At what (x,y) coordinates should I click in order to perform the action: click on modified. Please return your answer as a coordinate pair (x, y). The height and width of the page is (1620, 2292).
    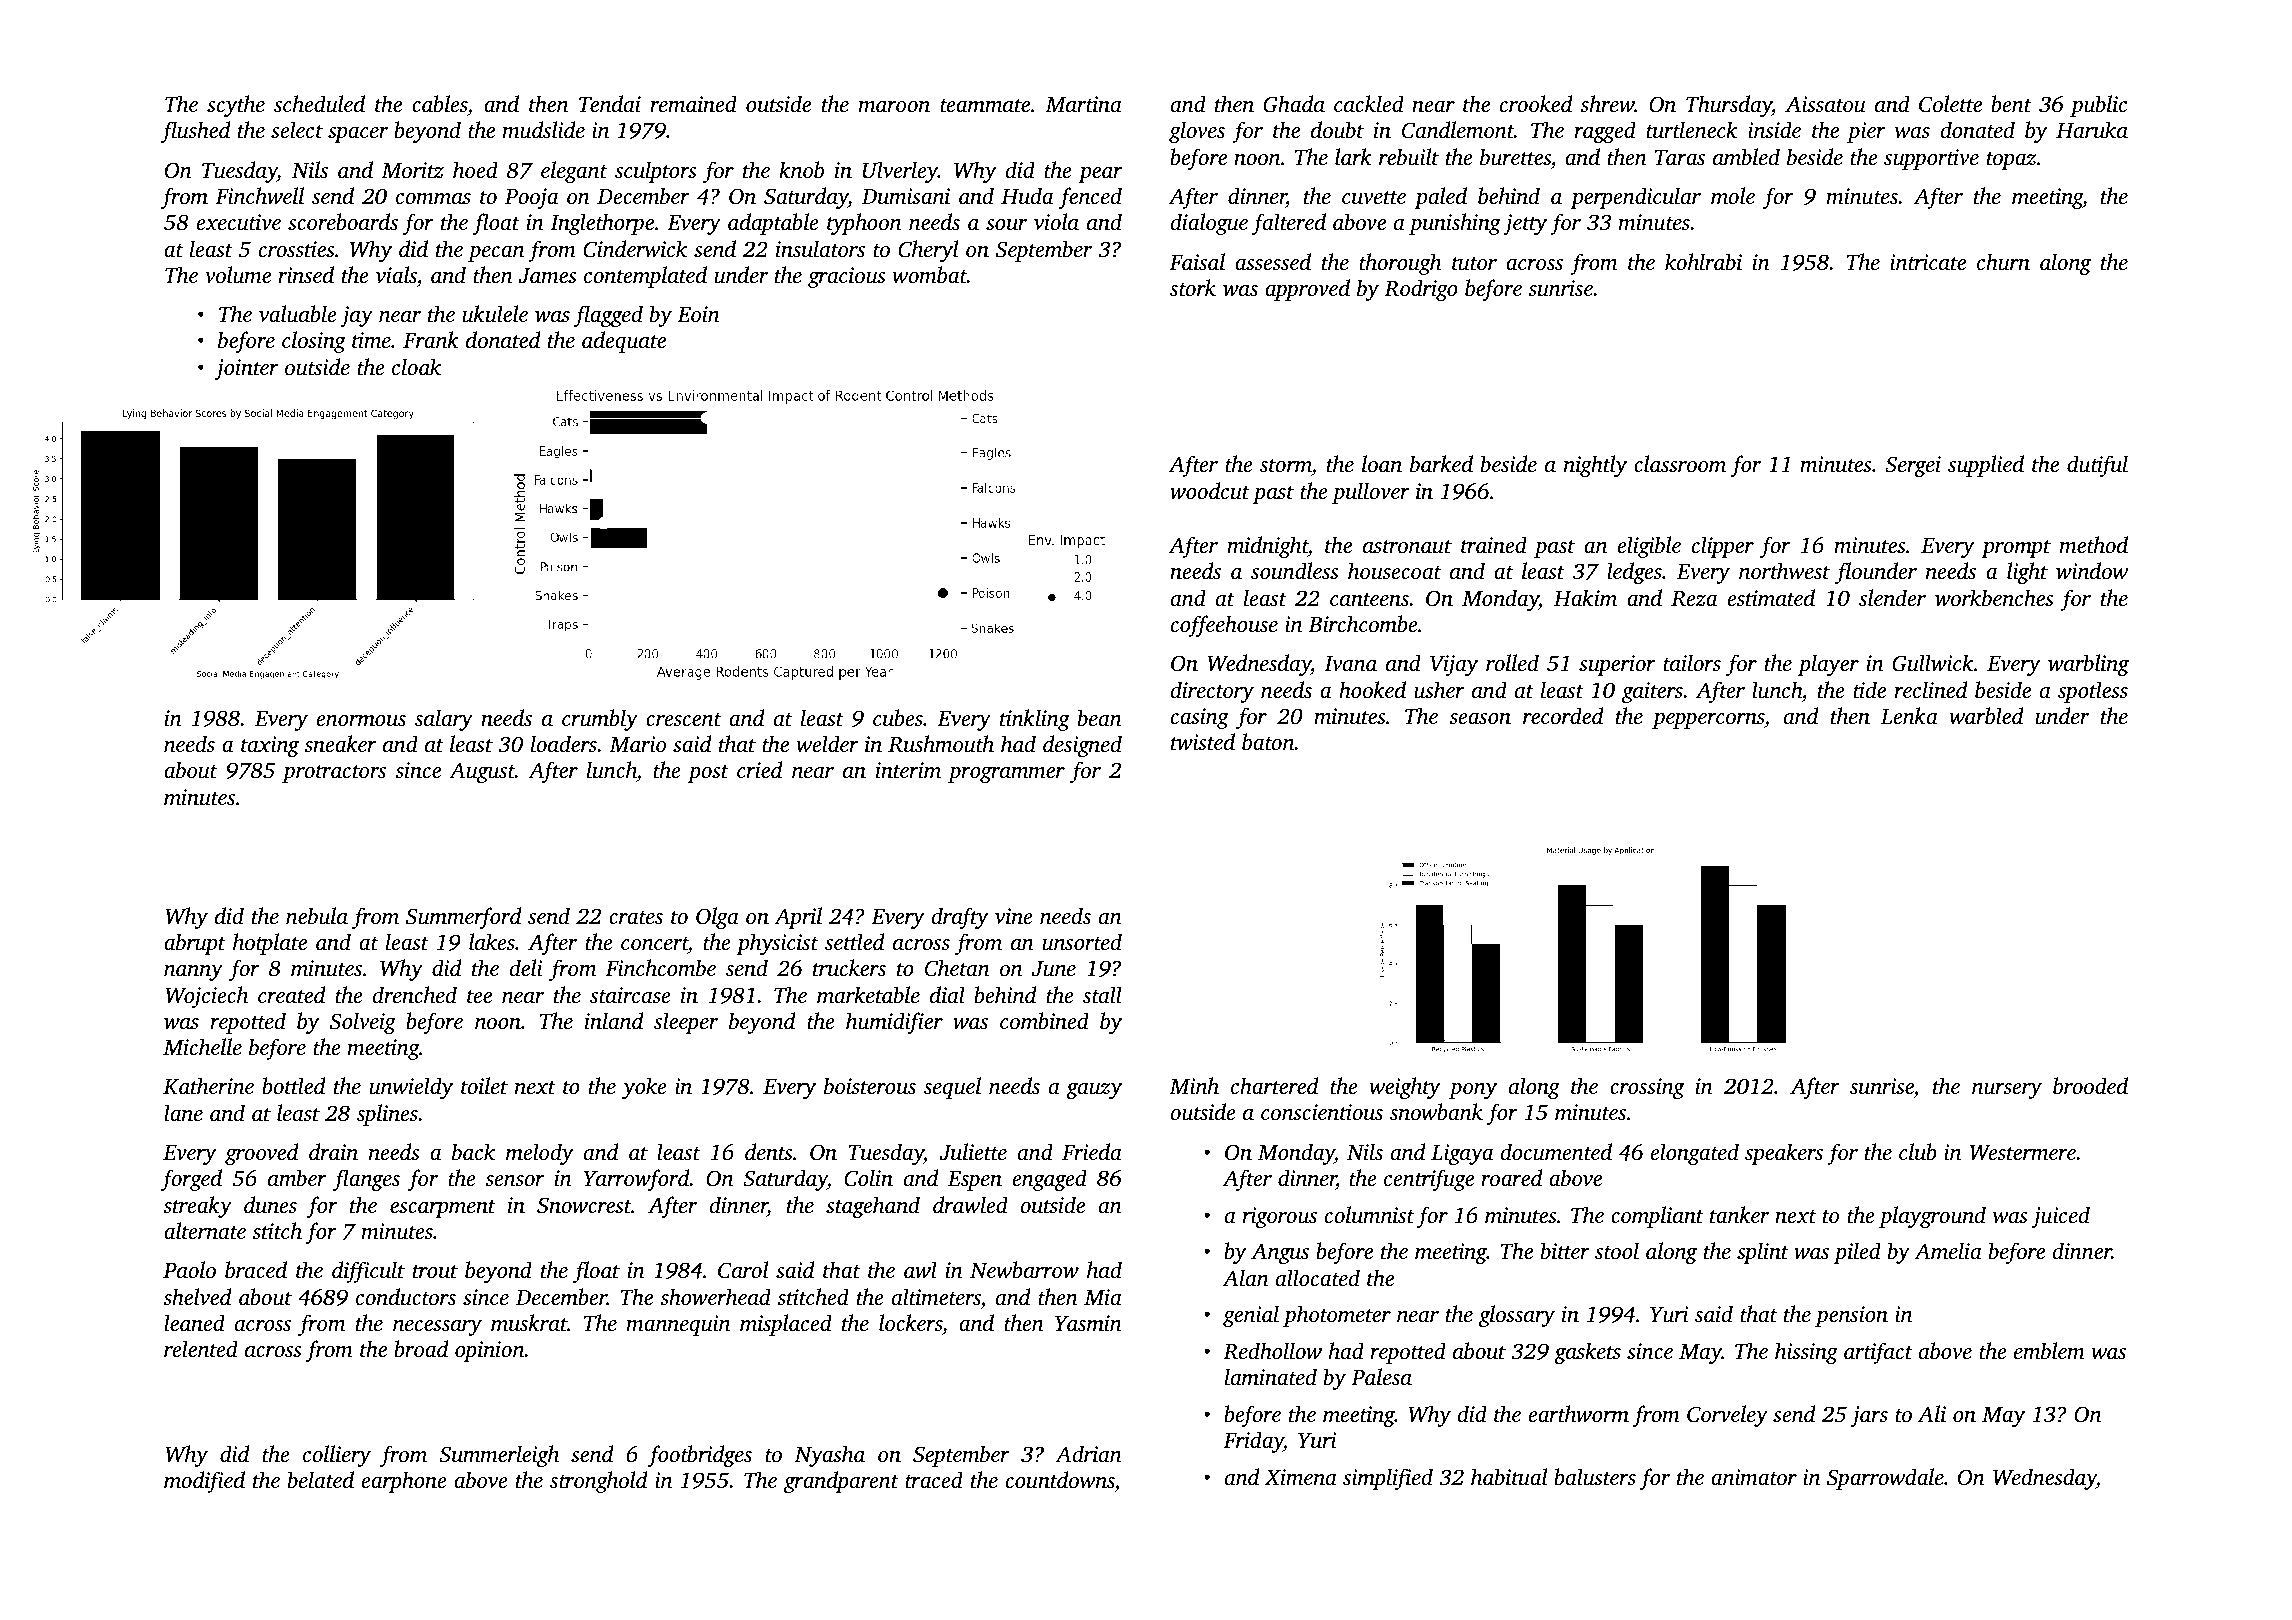
    Looking at the image, I should click on (204, 1482).
